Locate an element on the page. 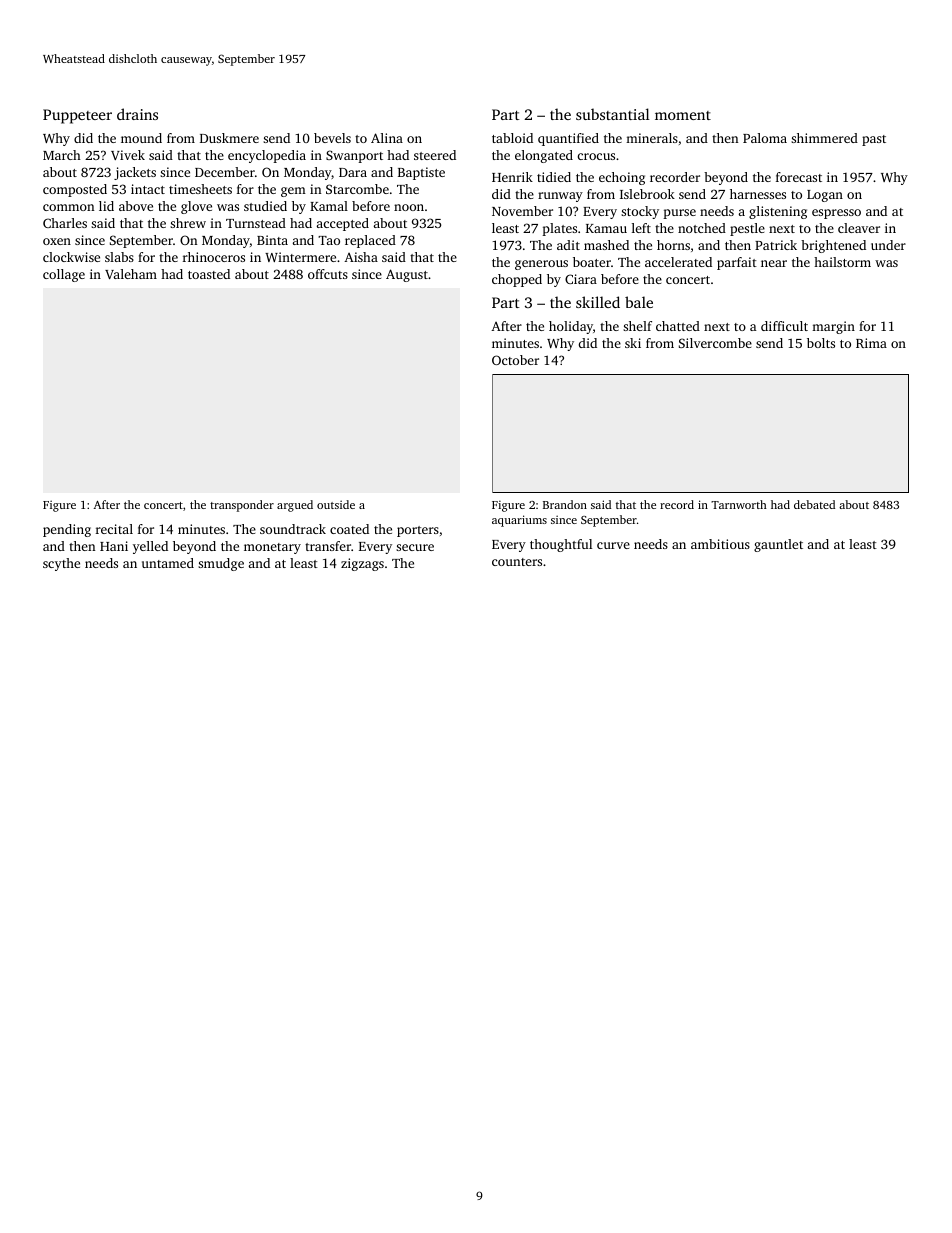 This image has height=1233, width=952. difficult is located at coordinates (784, 326).
